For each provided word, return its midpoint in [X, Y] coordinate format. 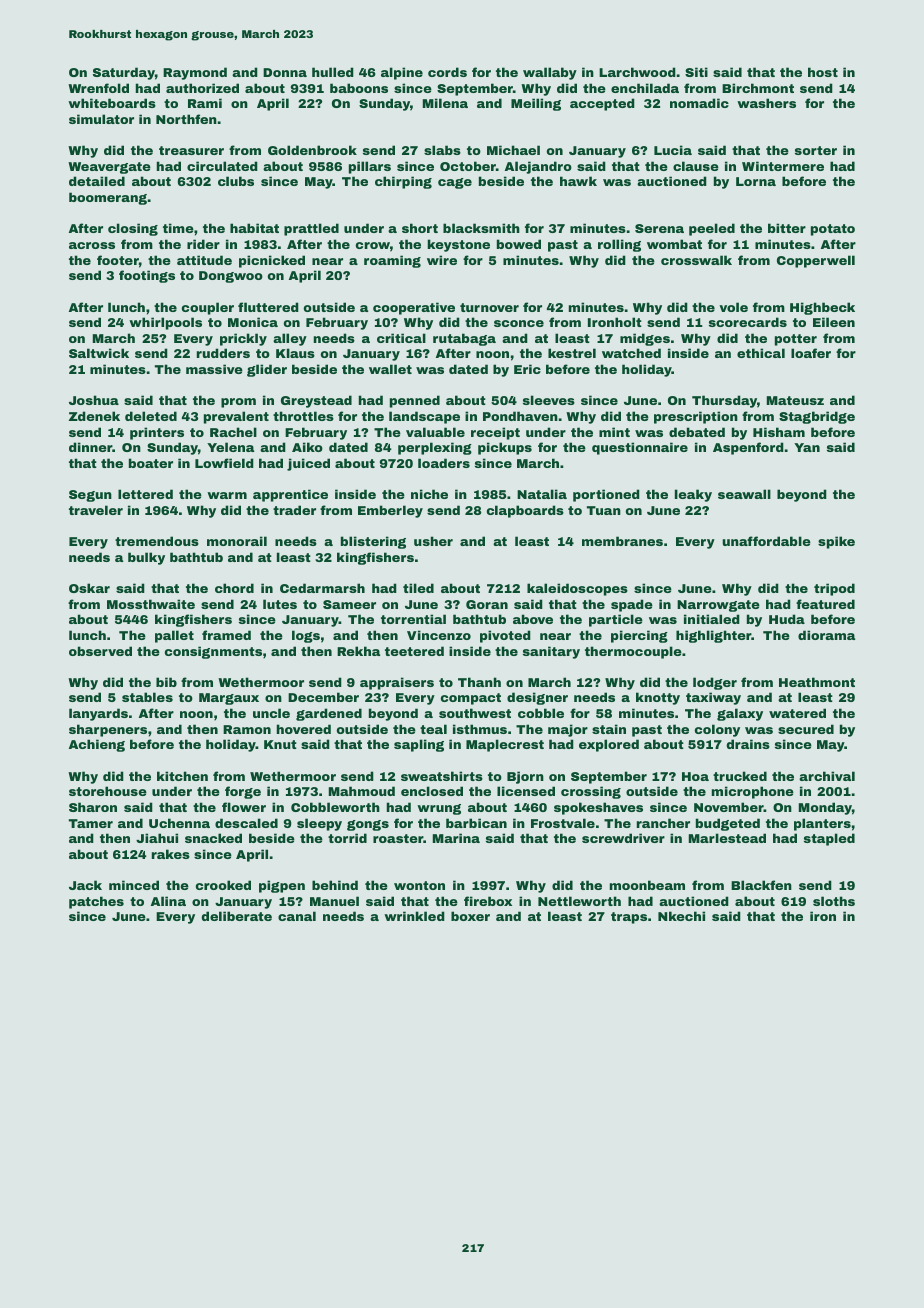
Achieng [97, 745]
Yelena [230, 447]
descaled [246, 823]
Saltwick [99, 353]
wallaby [550, 73]
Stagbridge [817, 417]
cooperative [414, 308]
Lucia [673, 150]
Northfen [186, 119]
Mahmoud [362, 791]
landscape [424, 417]
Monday [825, 808]
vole [733, 307]
